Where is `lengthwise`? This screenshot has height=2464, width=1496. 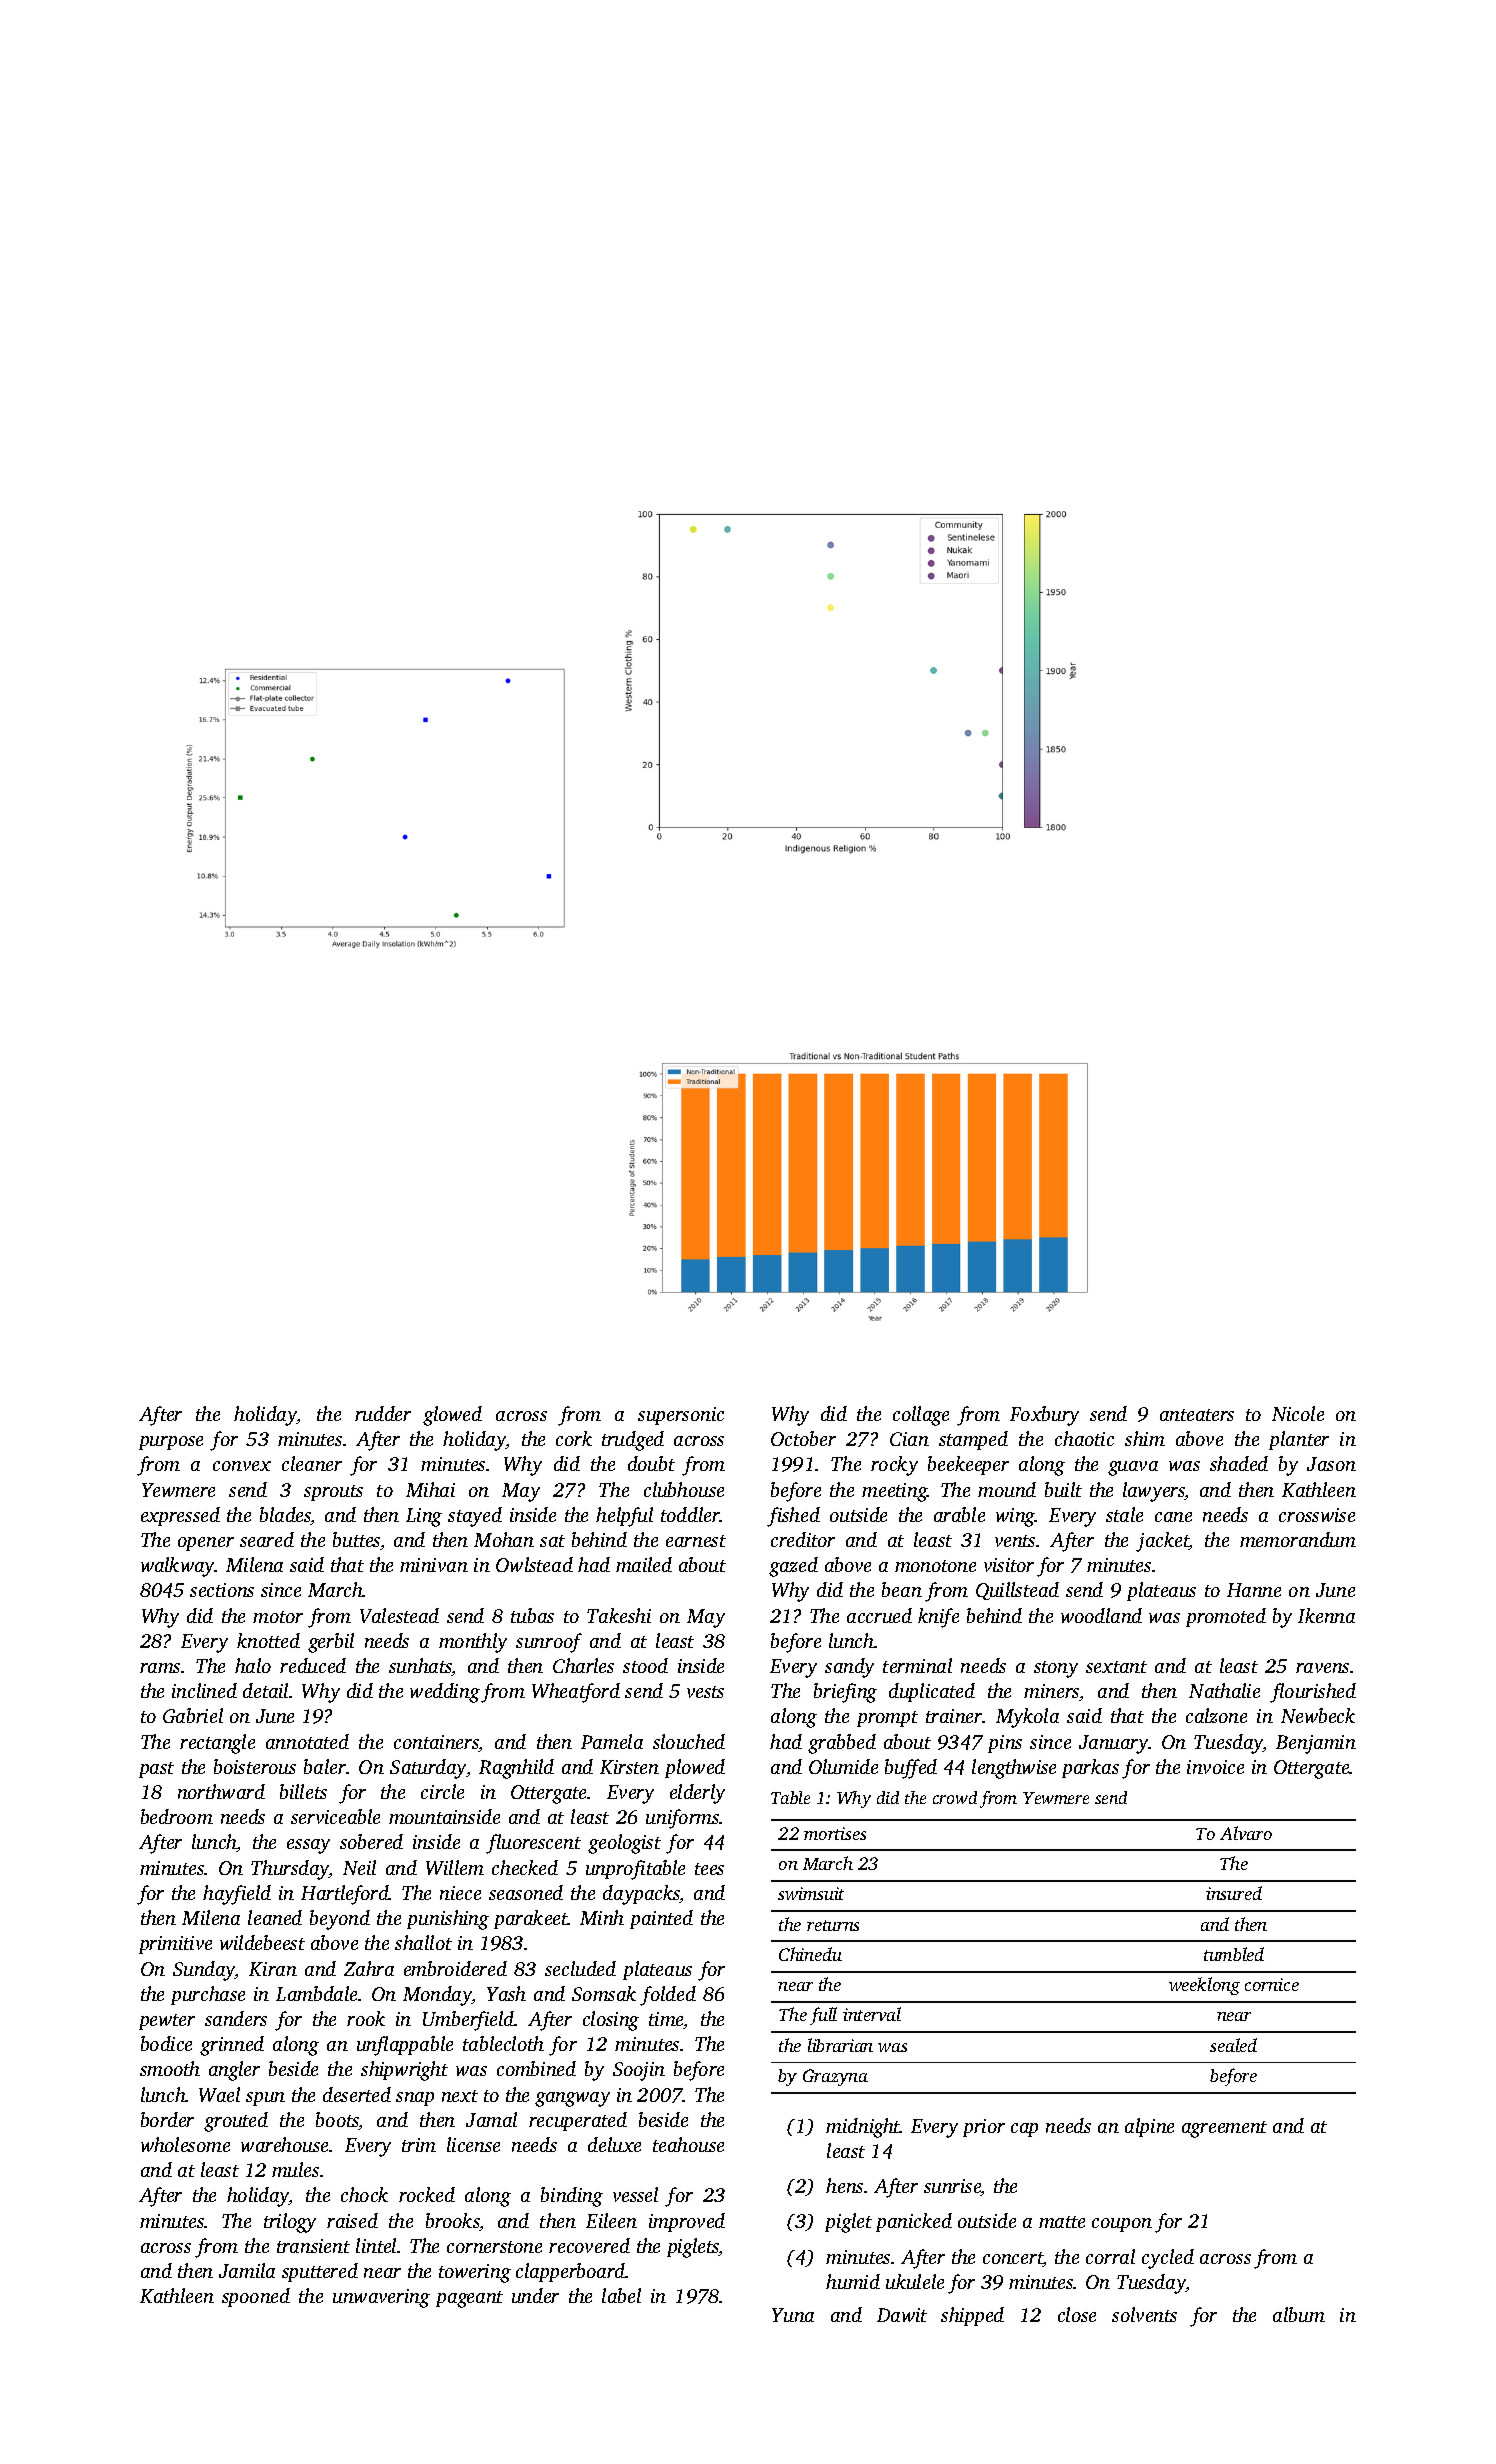
lengthwise is located at coordinates (1014, 1769).
